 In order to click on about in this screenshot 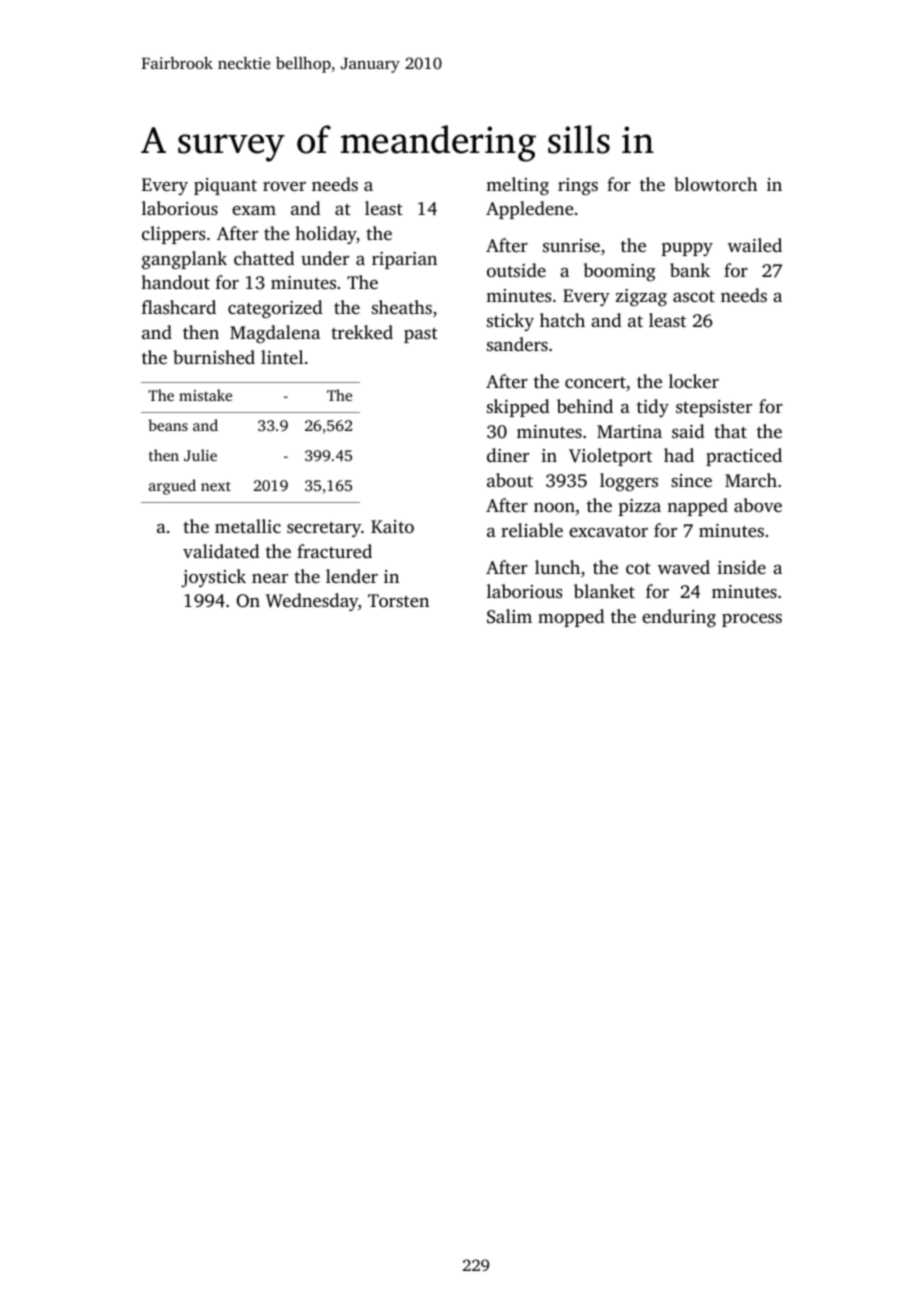, I will do `click(510, 480)`.
